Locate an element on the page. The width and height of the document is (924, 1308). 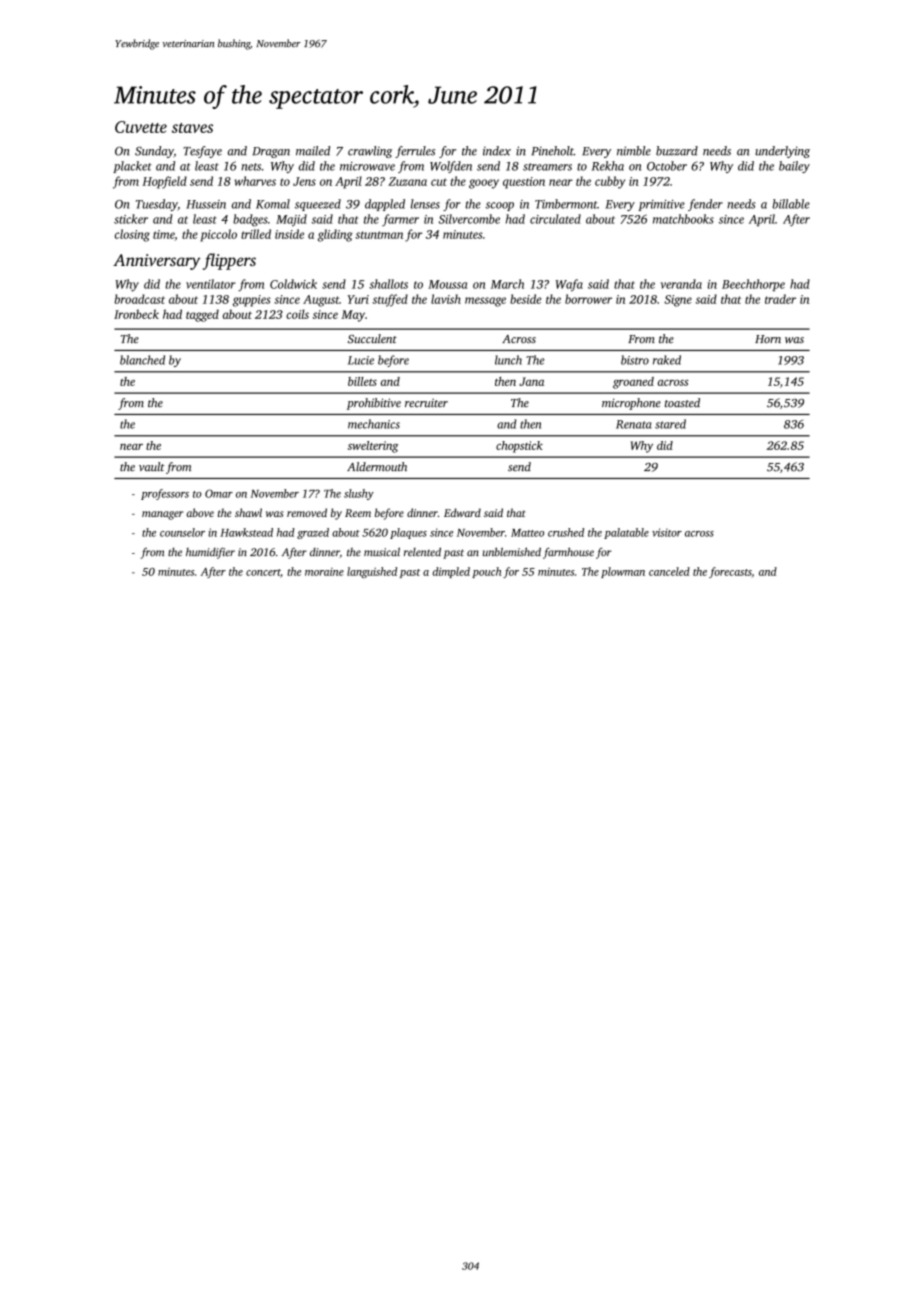
chopstick is located at coordinates (519, 447).
